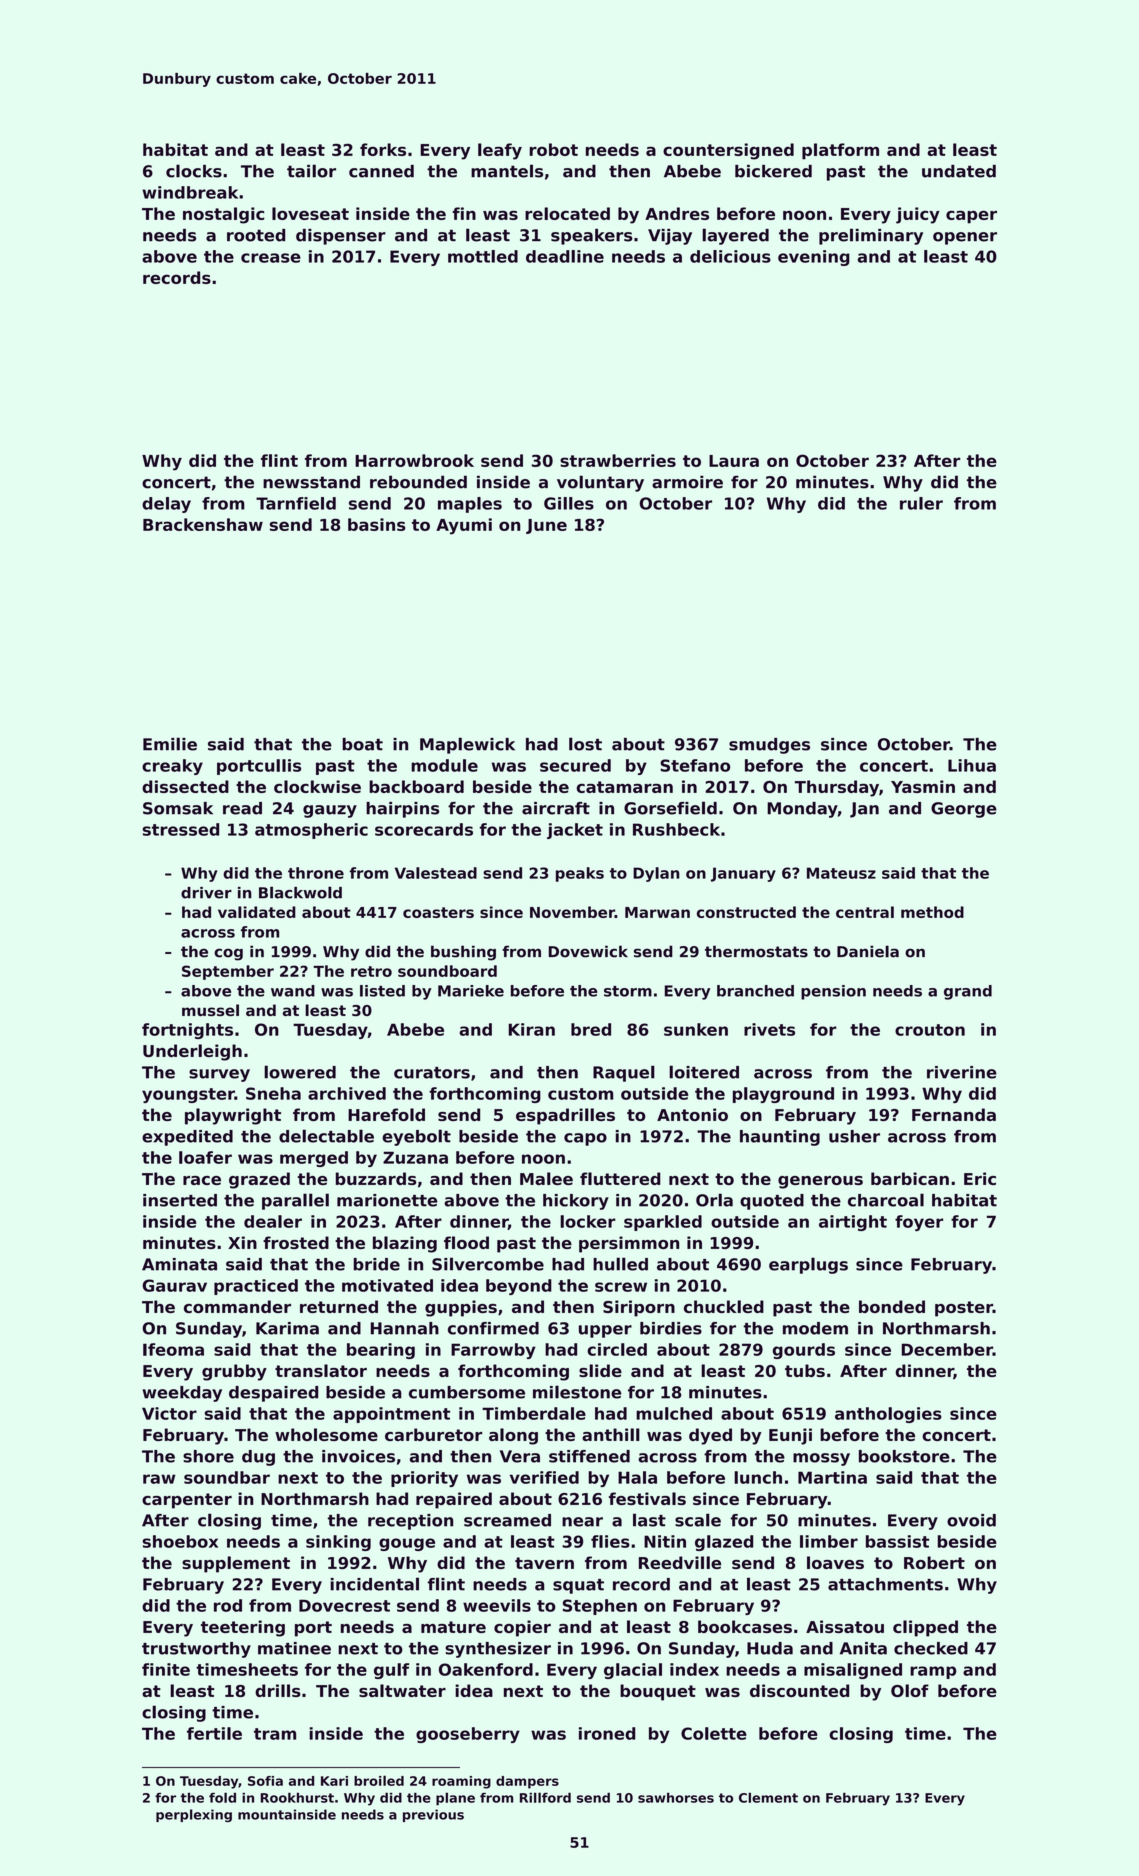 The height and width of the page is (1876, 1139). What do you see at coordinates (695, 765) in the page?
I see `Stefano` at bounding box center [695, 765].
